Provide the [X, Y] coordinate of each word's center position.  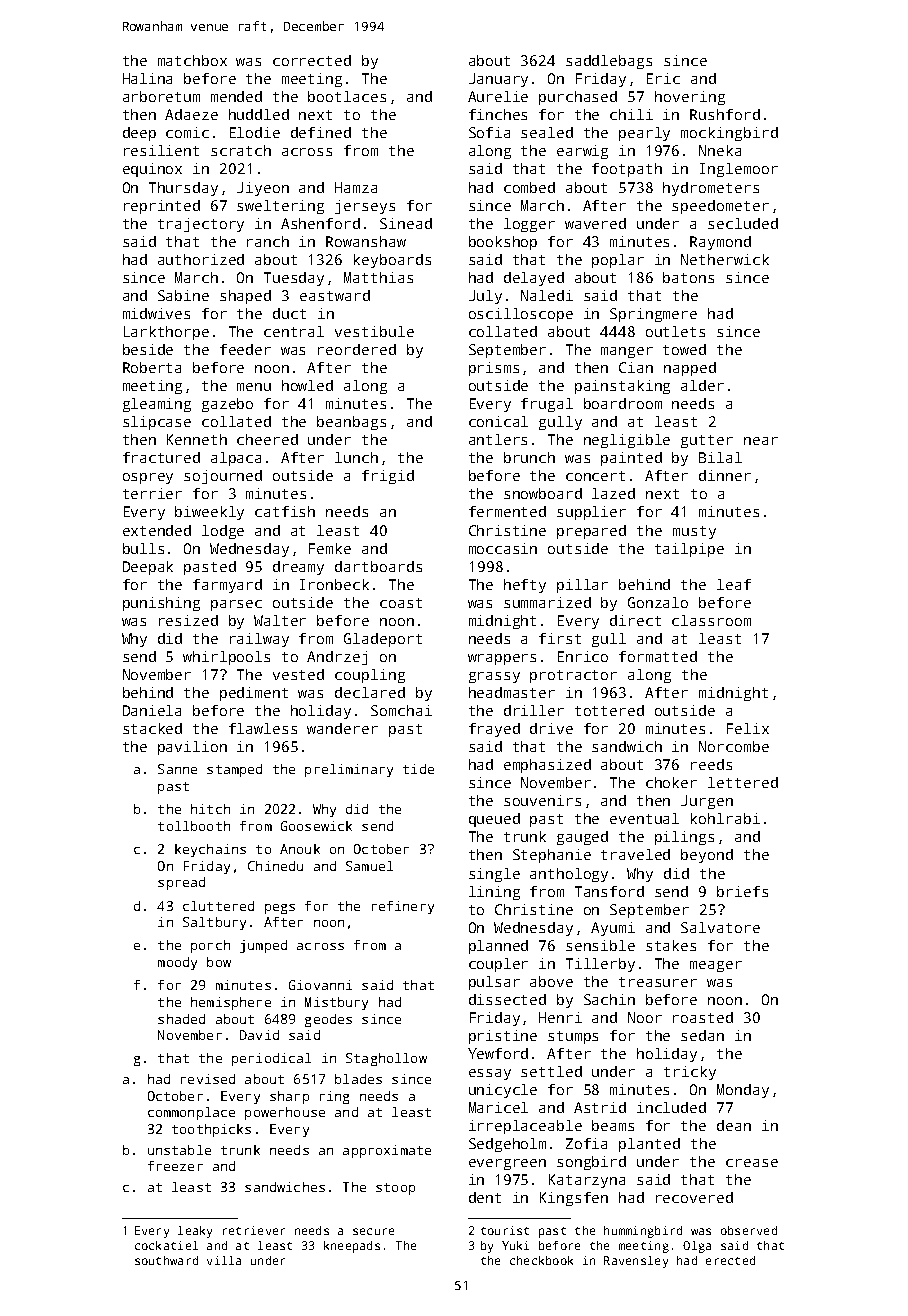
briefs [742, 891]
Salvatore [720, 927]
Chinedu [275, 866]
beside [148, 349]
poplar [618, 261]
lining [494, 893]
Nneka [720, 150]
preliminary [349, 770]
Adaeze [191, 114]
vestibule [374, 331]
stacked [152, 728]
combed [529, 187]
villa [224, 1260]
